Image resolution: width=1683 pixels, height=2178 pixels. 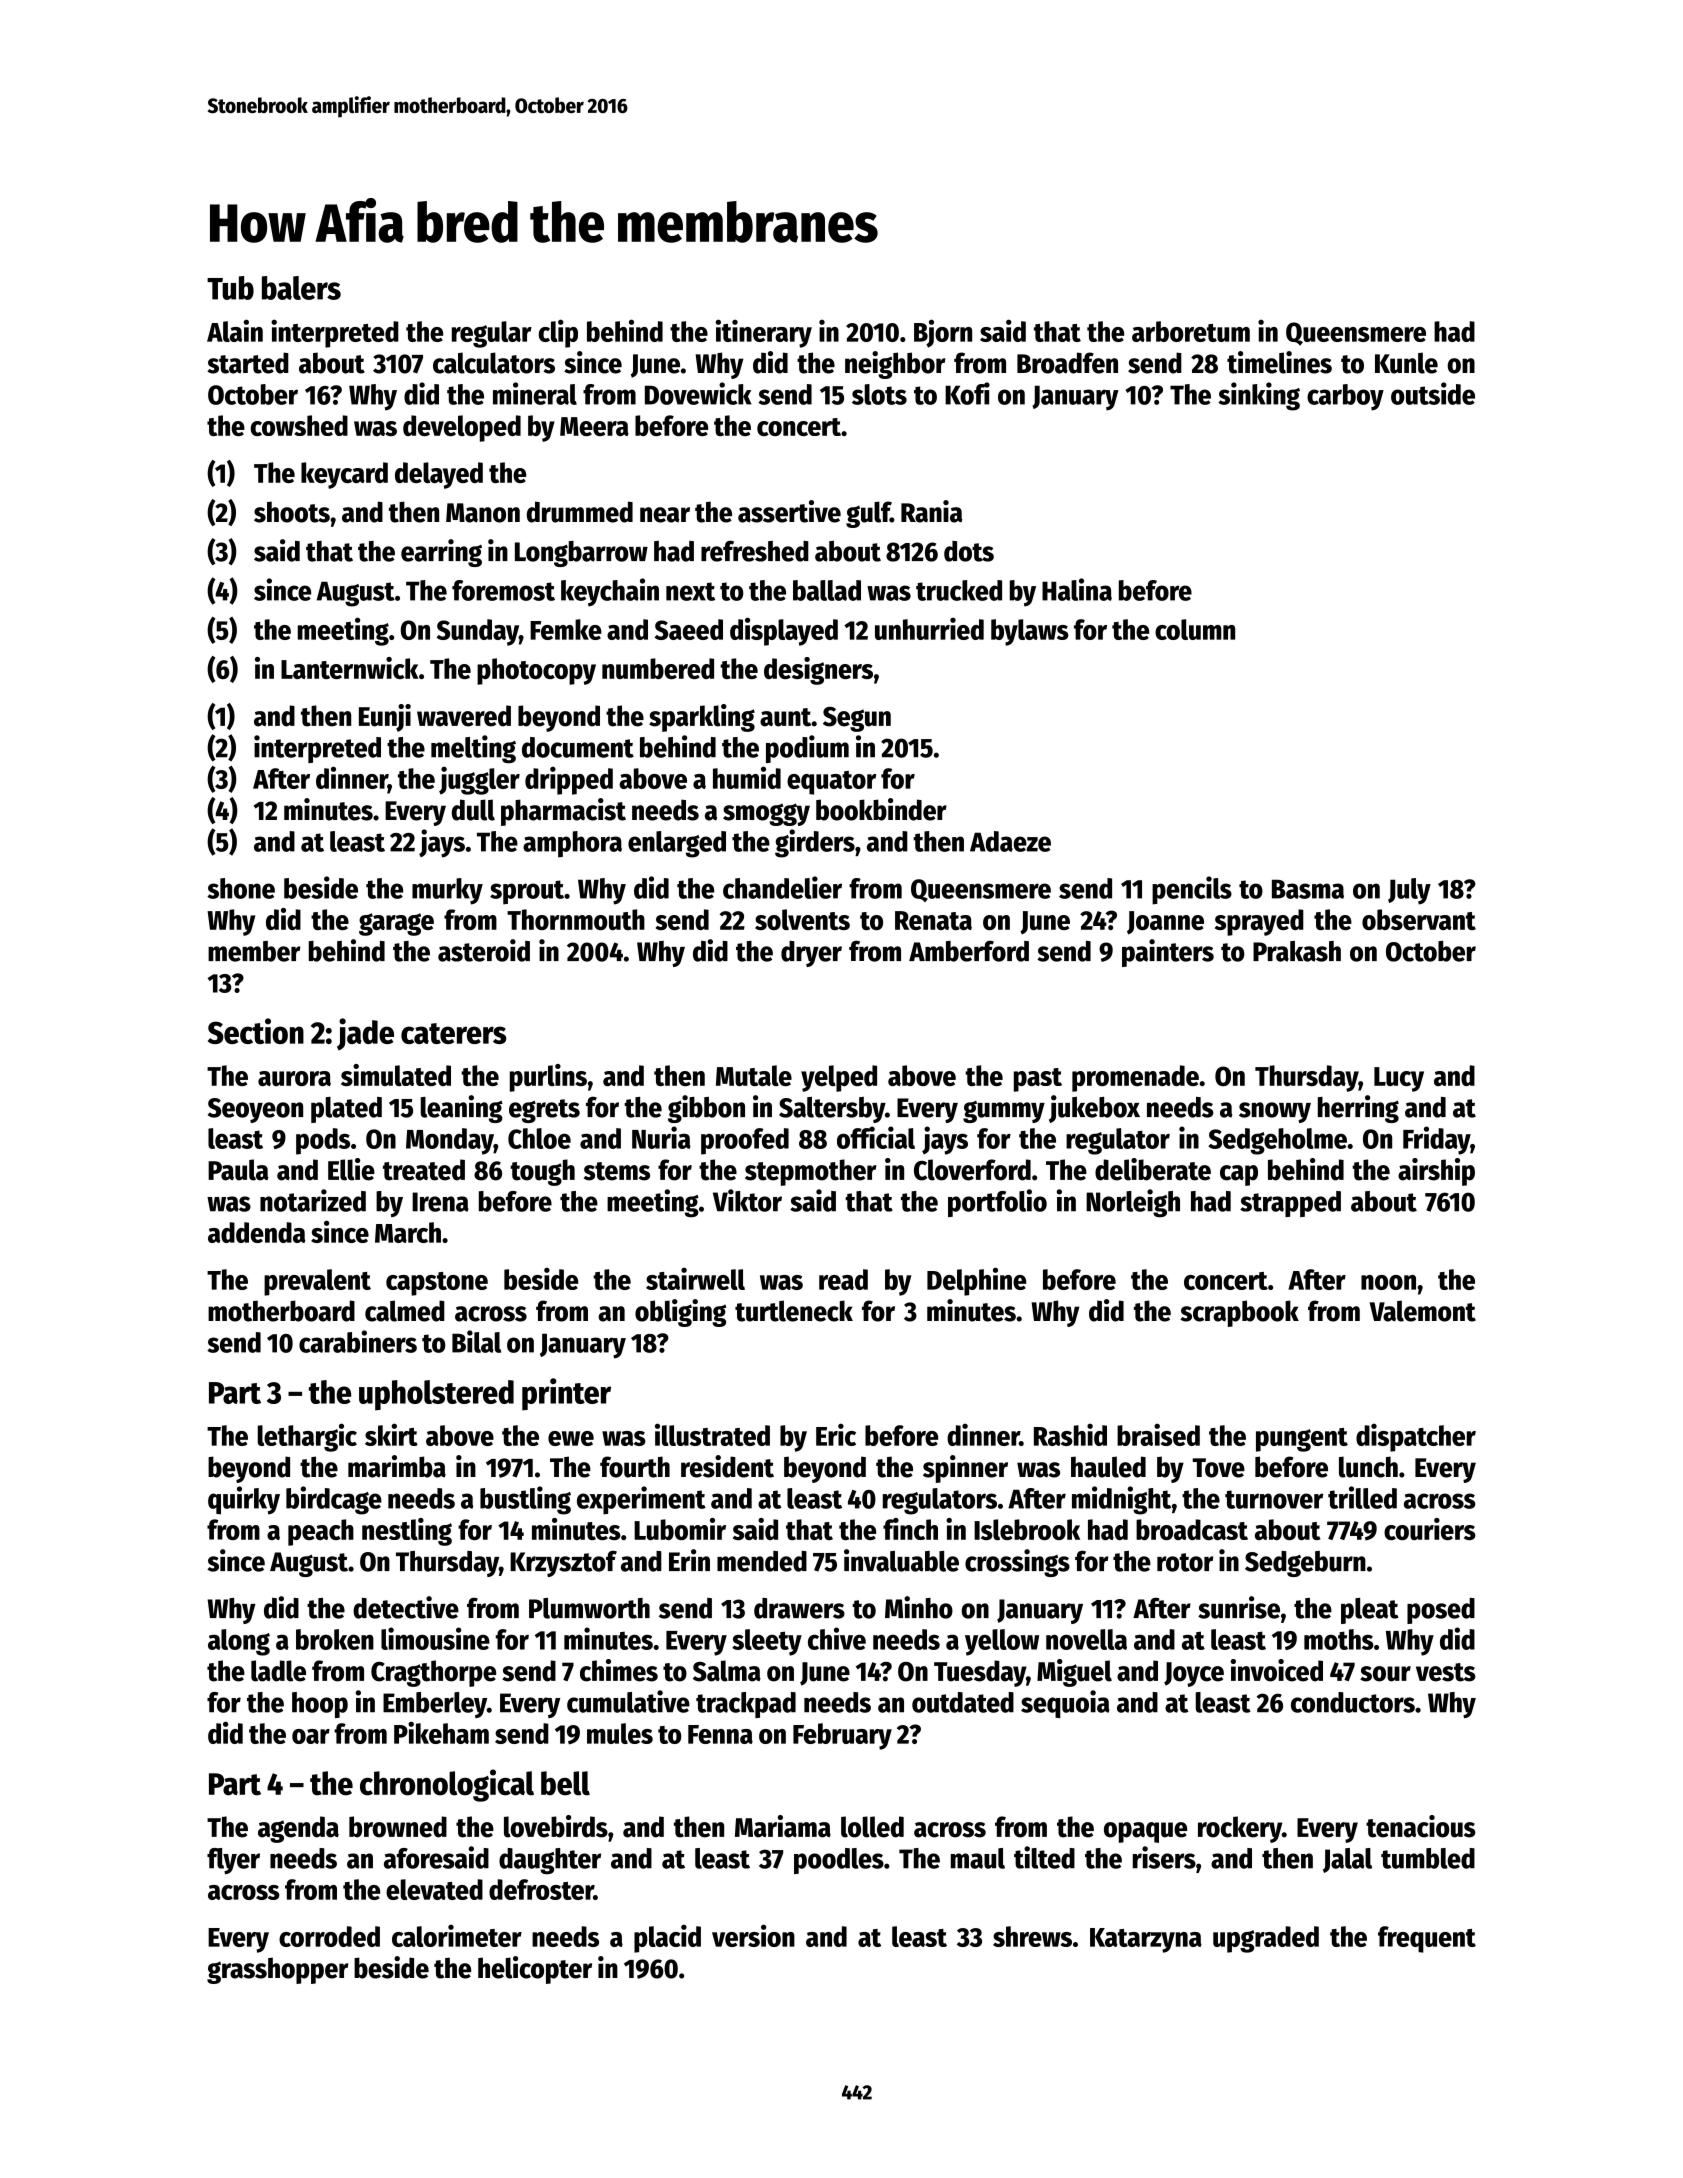 What do you see at coordinates (527, 892) in the screenshot?
I see `sprout` at bounding box center [527, 892].
